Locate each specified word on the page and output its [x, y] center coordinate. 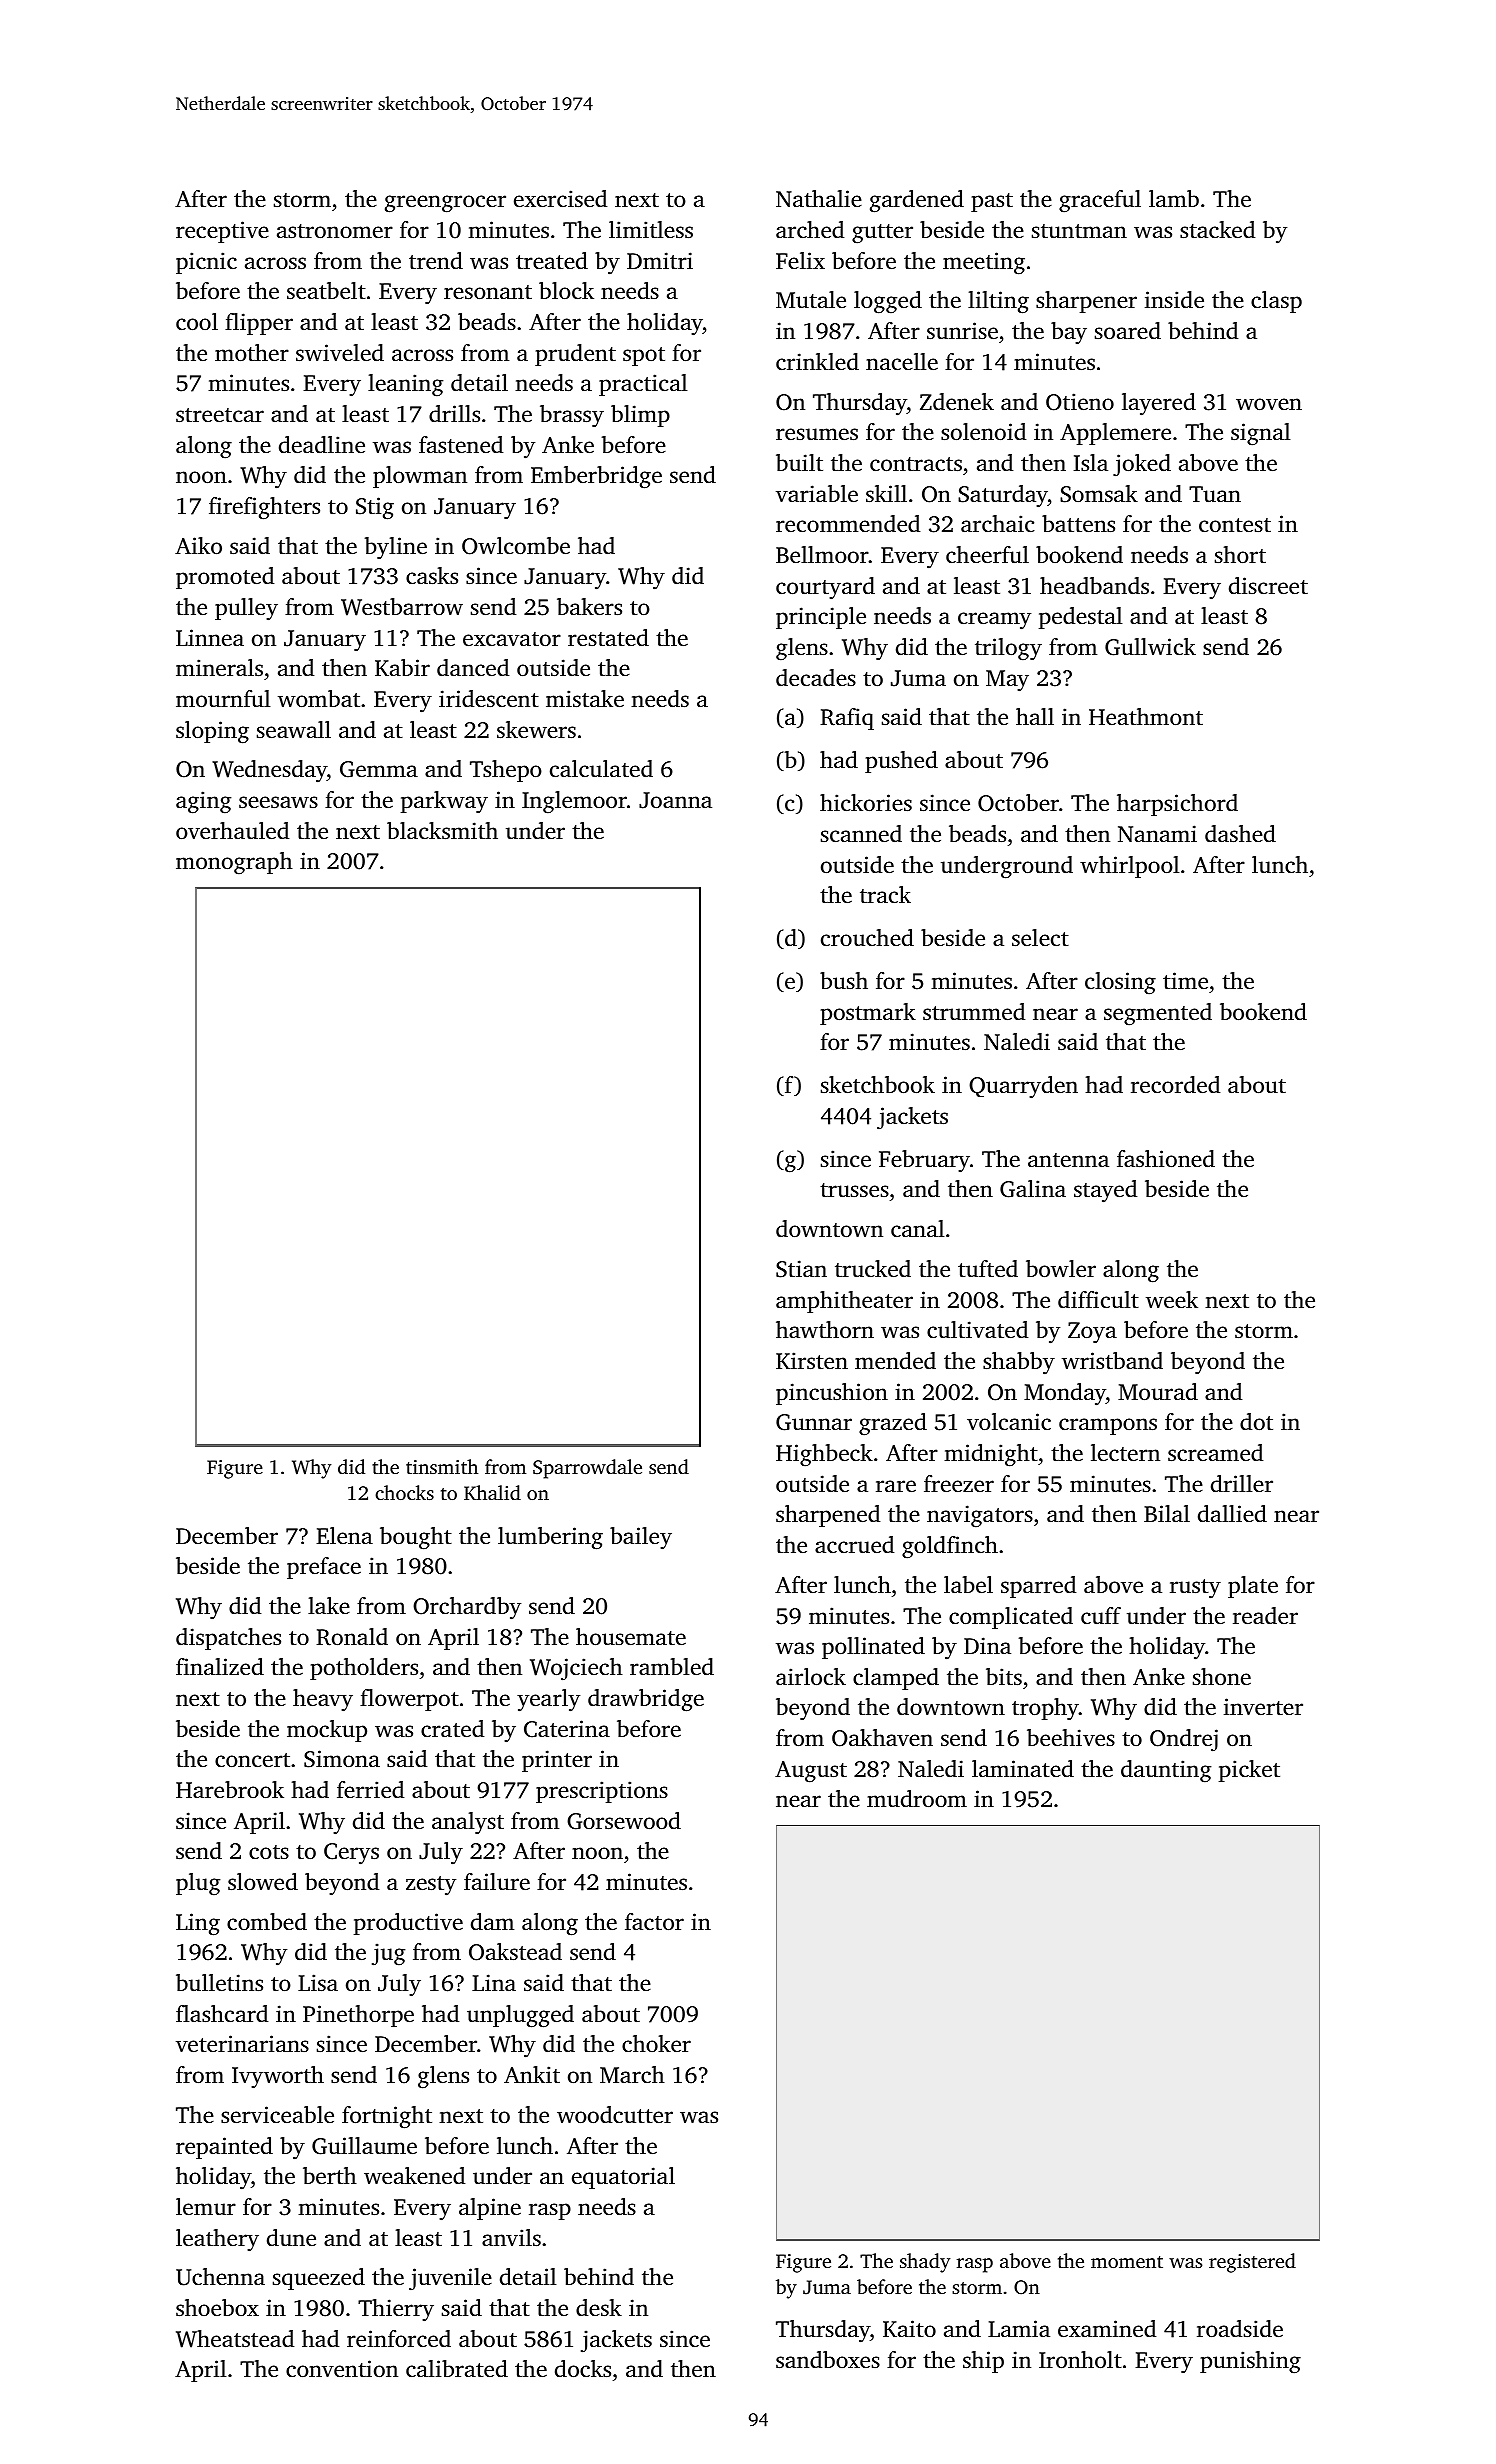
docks [583, 2369]
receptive [222, 232]
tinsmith [442, 1466]
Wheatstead [235, 2339]
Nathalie [819, 198]
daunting [1166, 1771]
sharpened [828, 1516]
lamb [1174, 198]
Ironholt [1080, 2360]
